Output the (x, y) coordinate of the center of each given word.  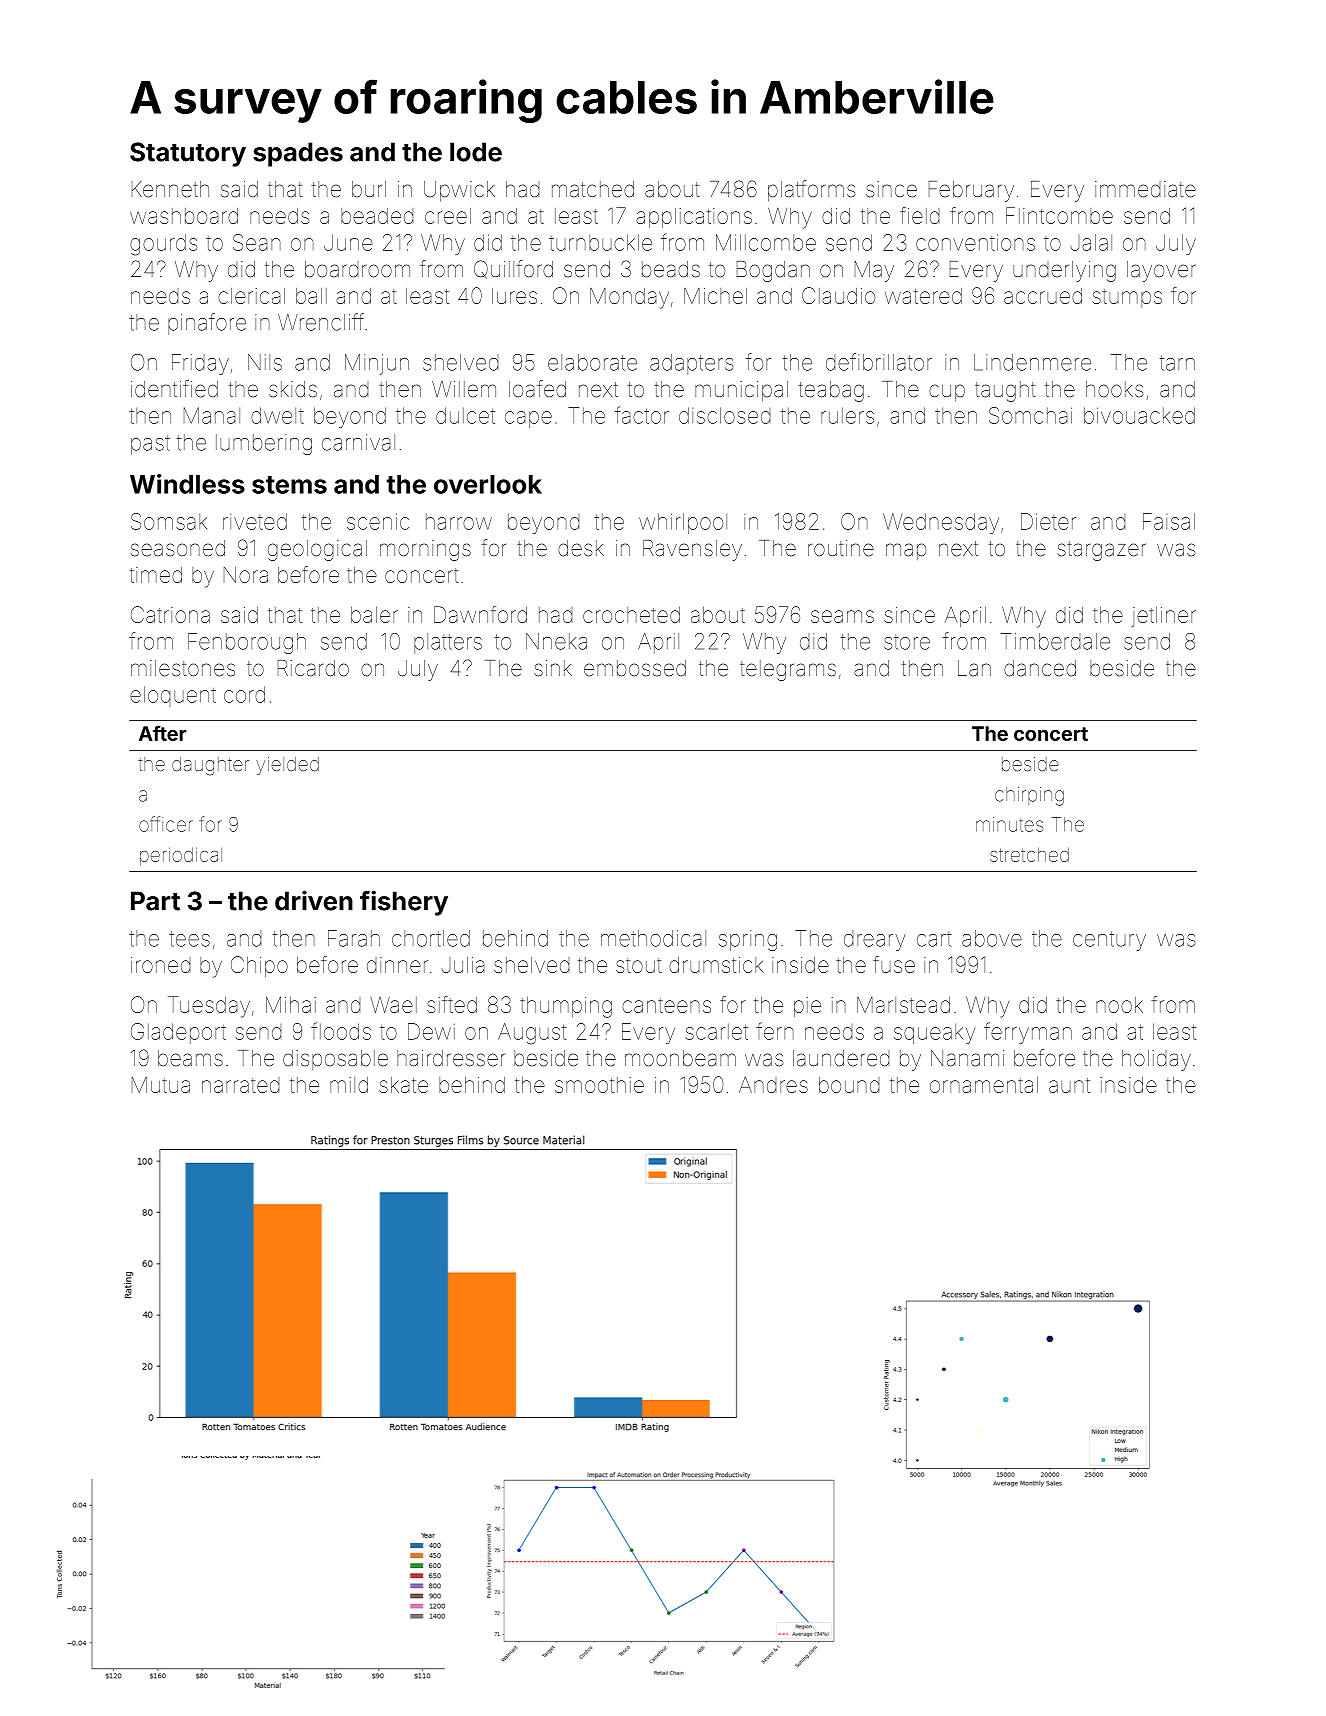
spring (748, 940)
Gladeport (178, 1033)
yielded (287, 766)
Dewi (431, 1031)
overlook (488, 484)
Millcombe (766, 242)
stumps (1127, 298)
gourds (163, 245)
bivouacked (1139, 415)
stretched (1029, 854)
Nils (265, 362)
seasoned (178, 548)
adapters (691, 364)
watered (923, 296)
